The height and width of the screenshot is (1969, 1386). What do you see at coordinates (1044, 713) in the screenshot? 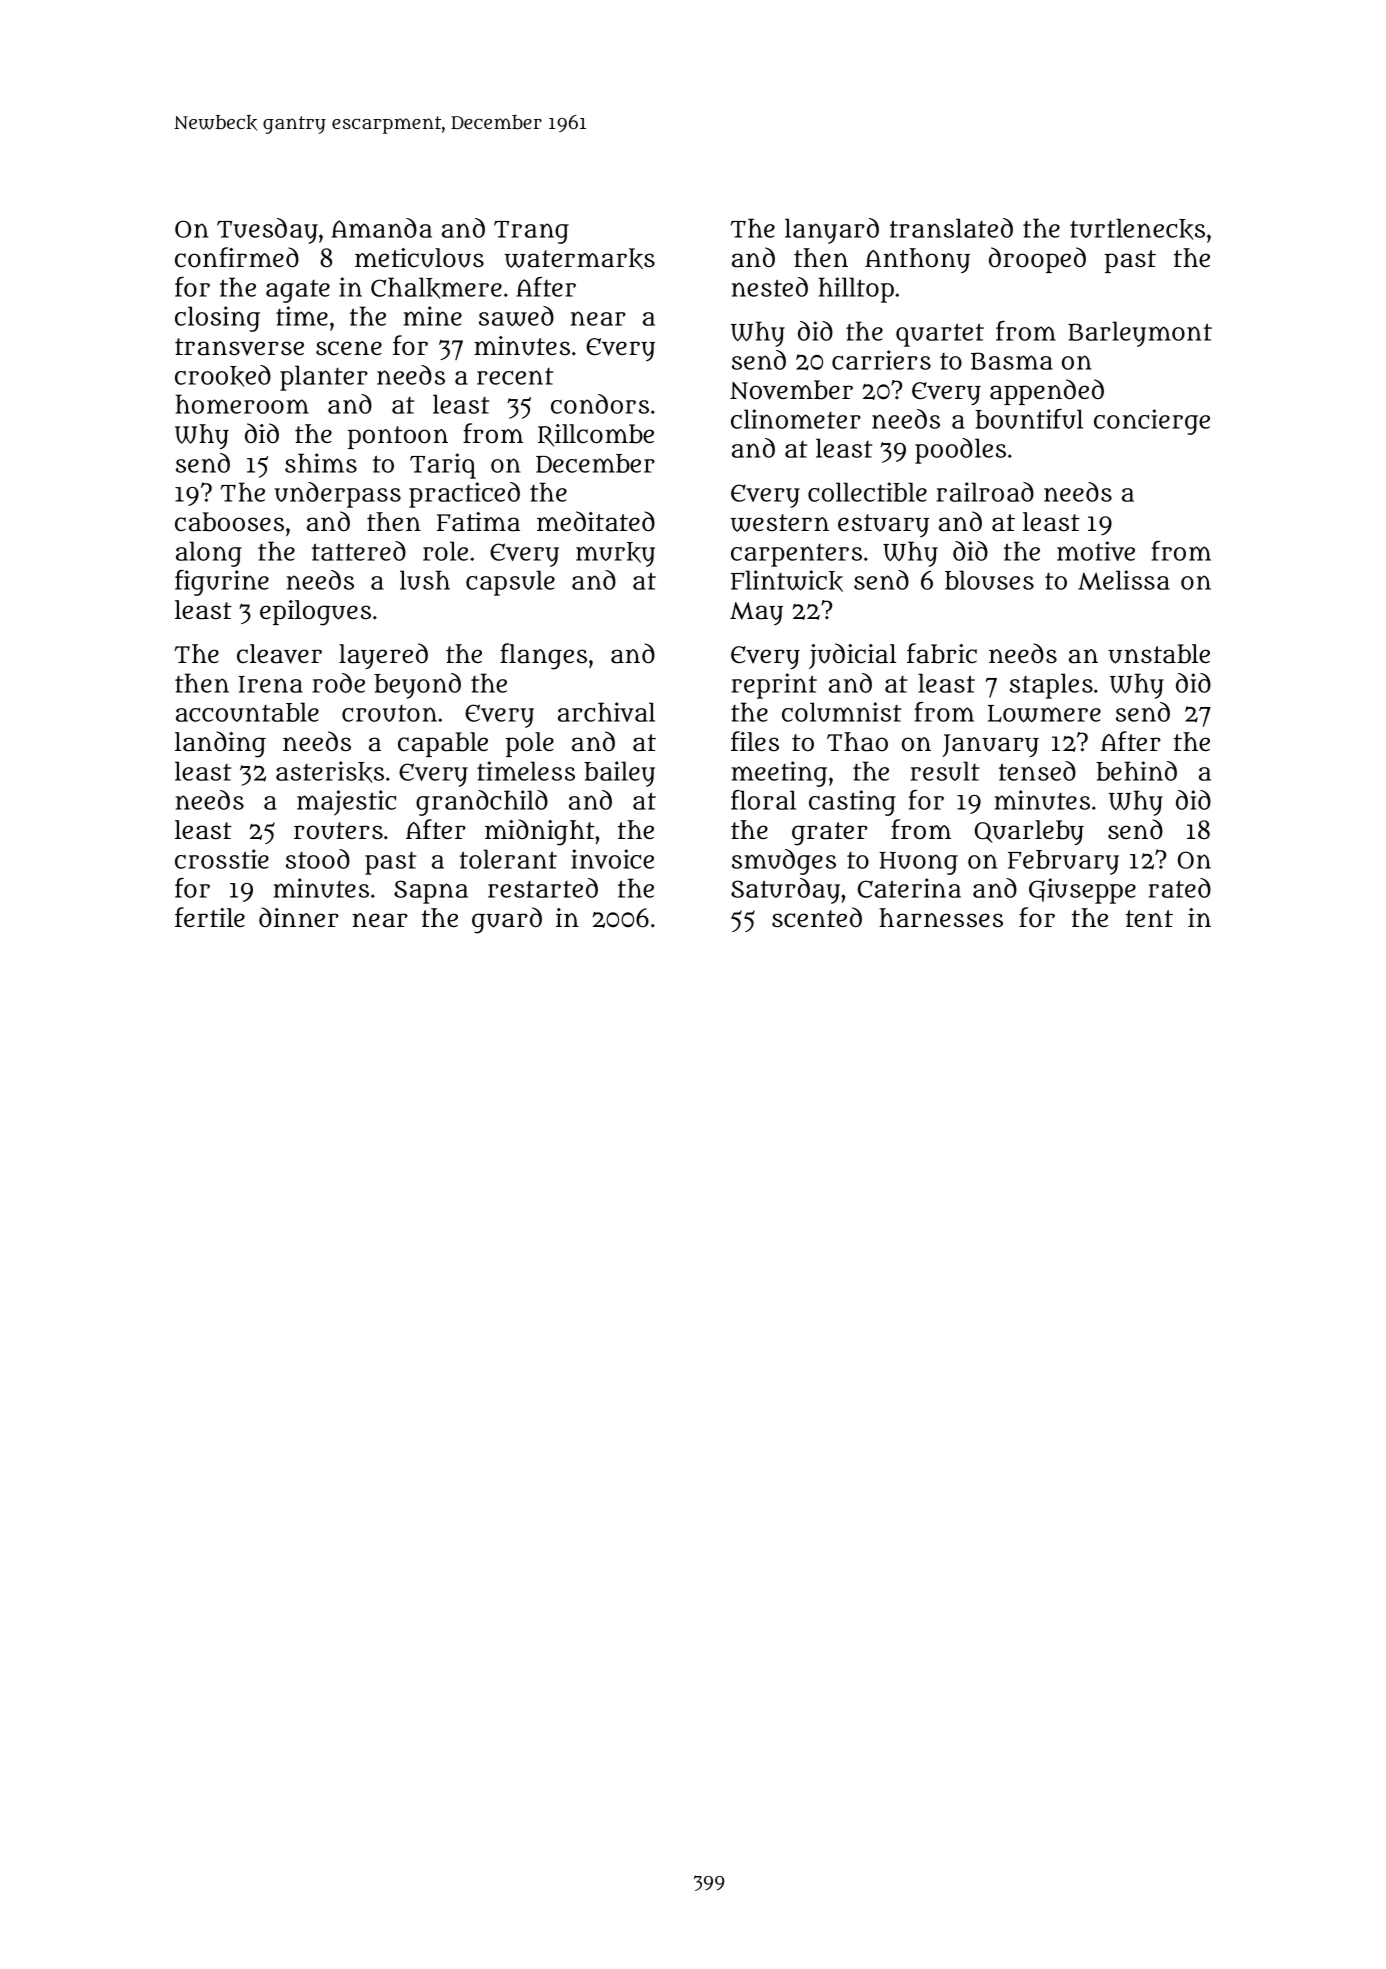
I see `Lowmere` at bounding box center [1044, 713].
